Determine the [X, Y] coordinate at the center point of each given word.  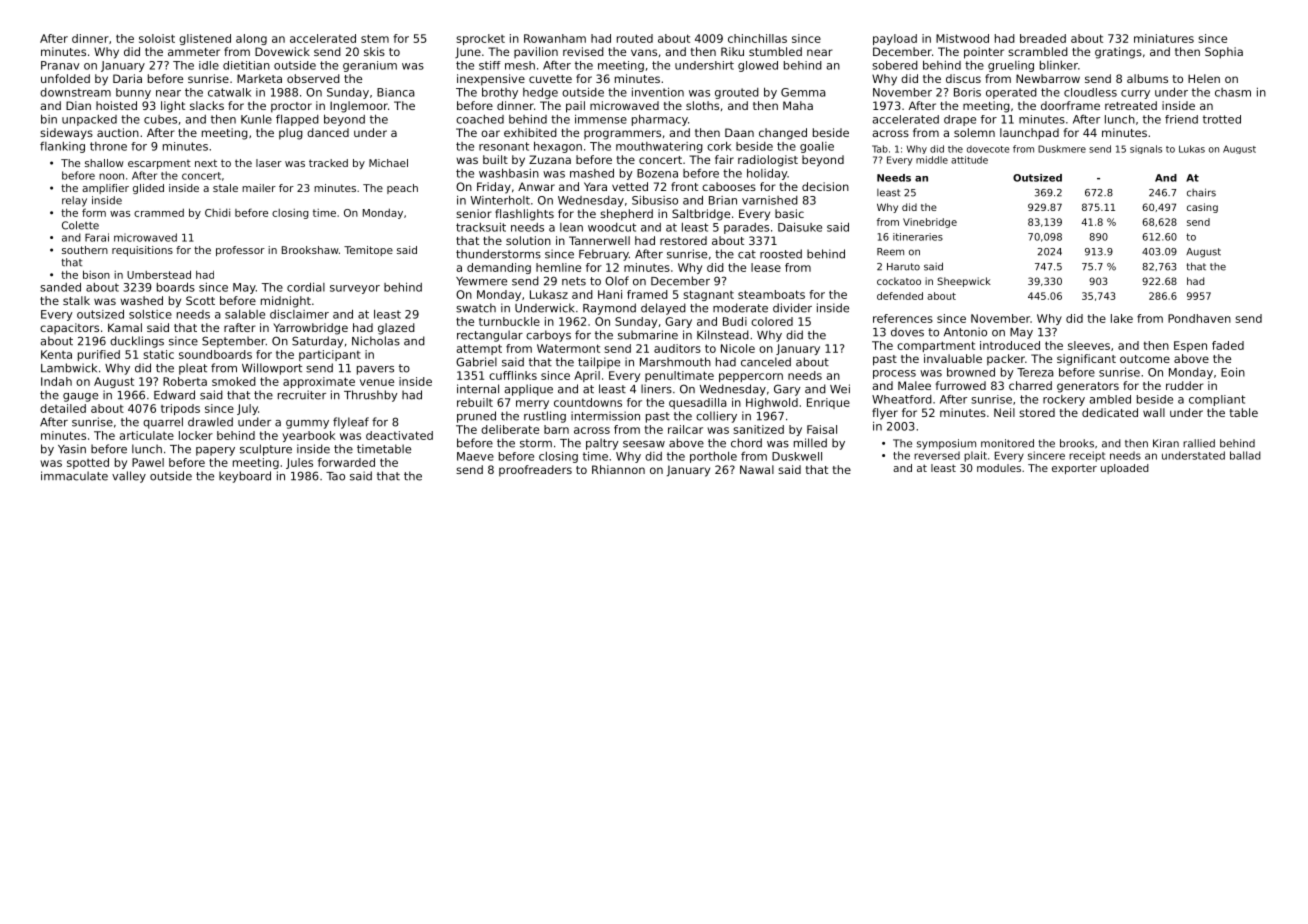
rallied [1199, 443]
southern [85, 250]
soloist [157, 38]
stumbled [775, 51]
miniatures [1164, 38]
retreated [1131, 105]
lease [766, 267]
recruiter [302, 395]
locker [196, 435]
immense [601, 119]
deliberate [510, 429]
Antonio [965, 332]
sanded [60, 287]
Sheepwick [964, 282]
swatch [476, 308]
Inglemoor [359, 107]
